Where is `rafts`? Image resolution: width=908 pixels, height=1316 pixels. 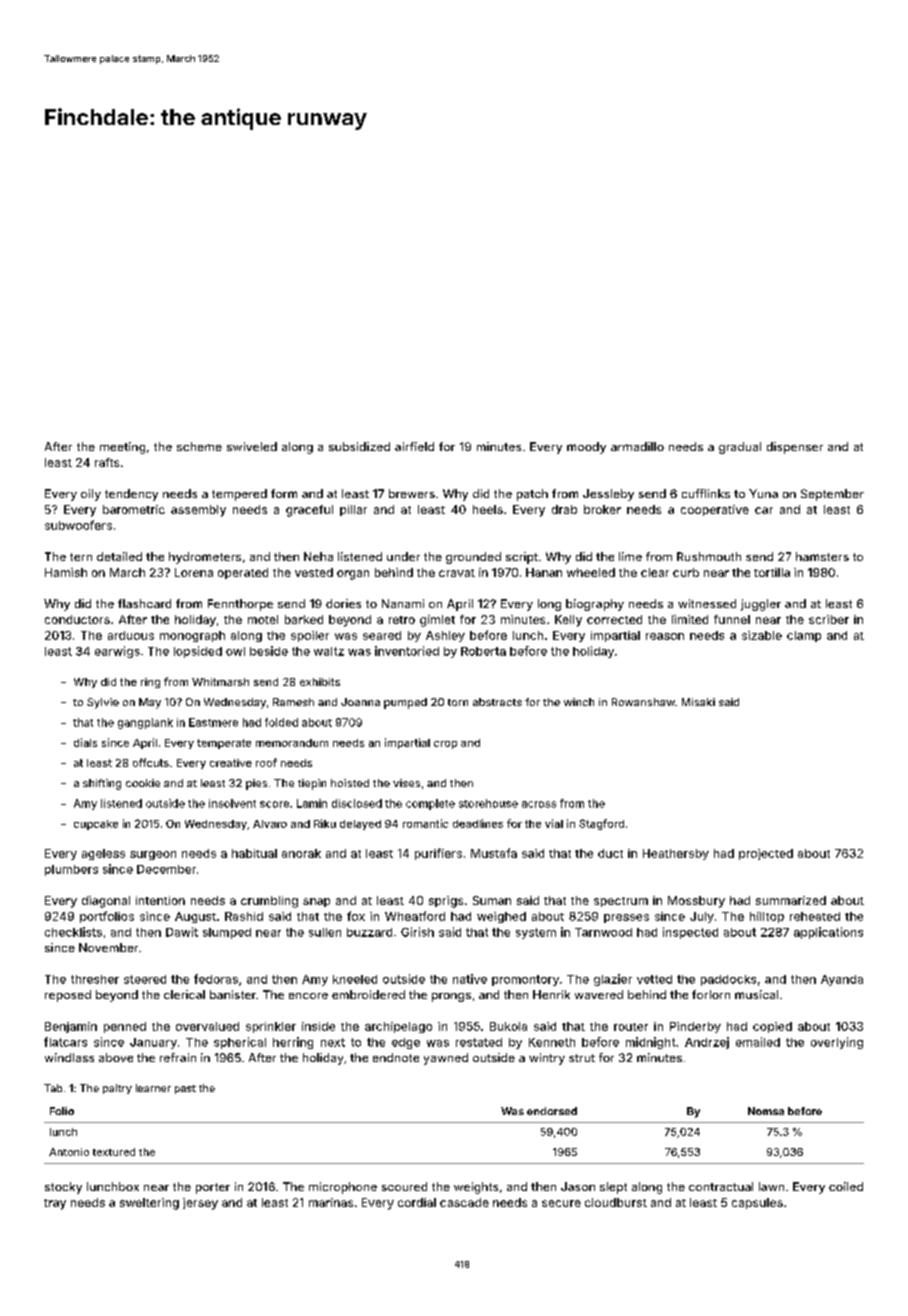
rafts is located at coordinates (107, 462).
